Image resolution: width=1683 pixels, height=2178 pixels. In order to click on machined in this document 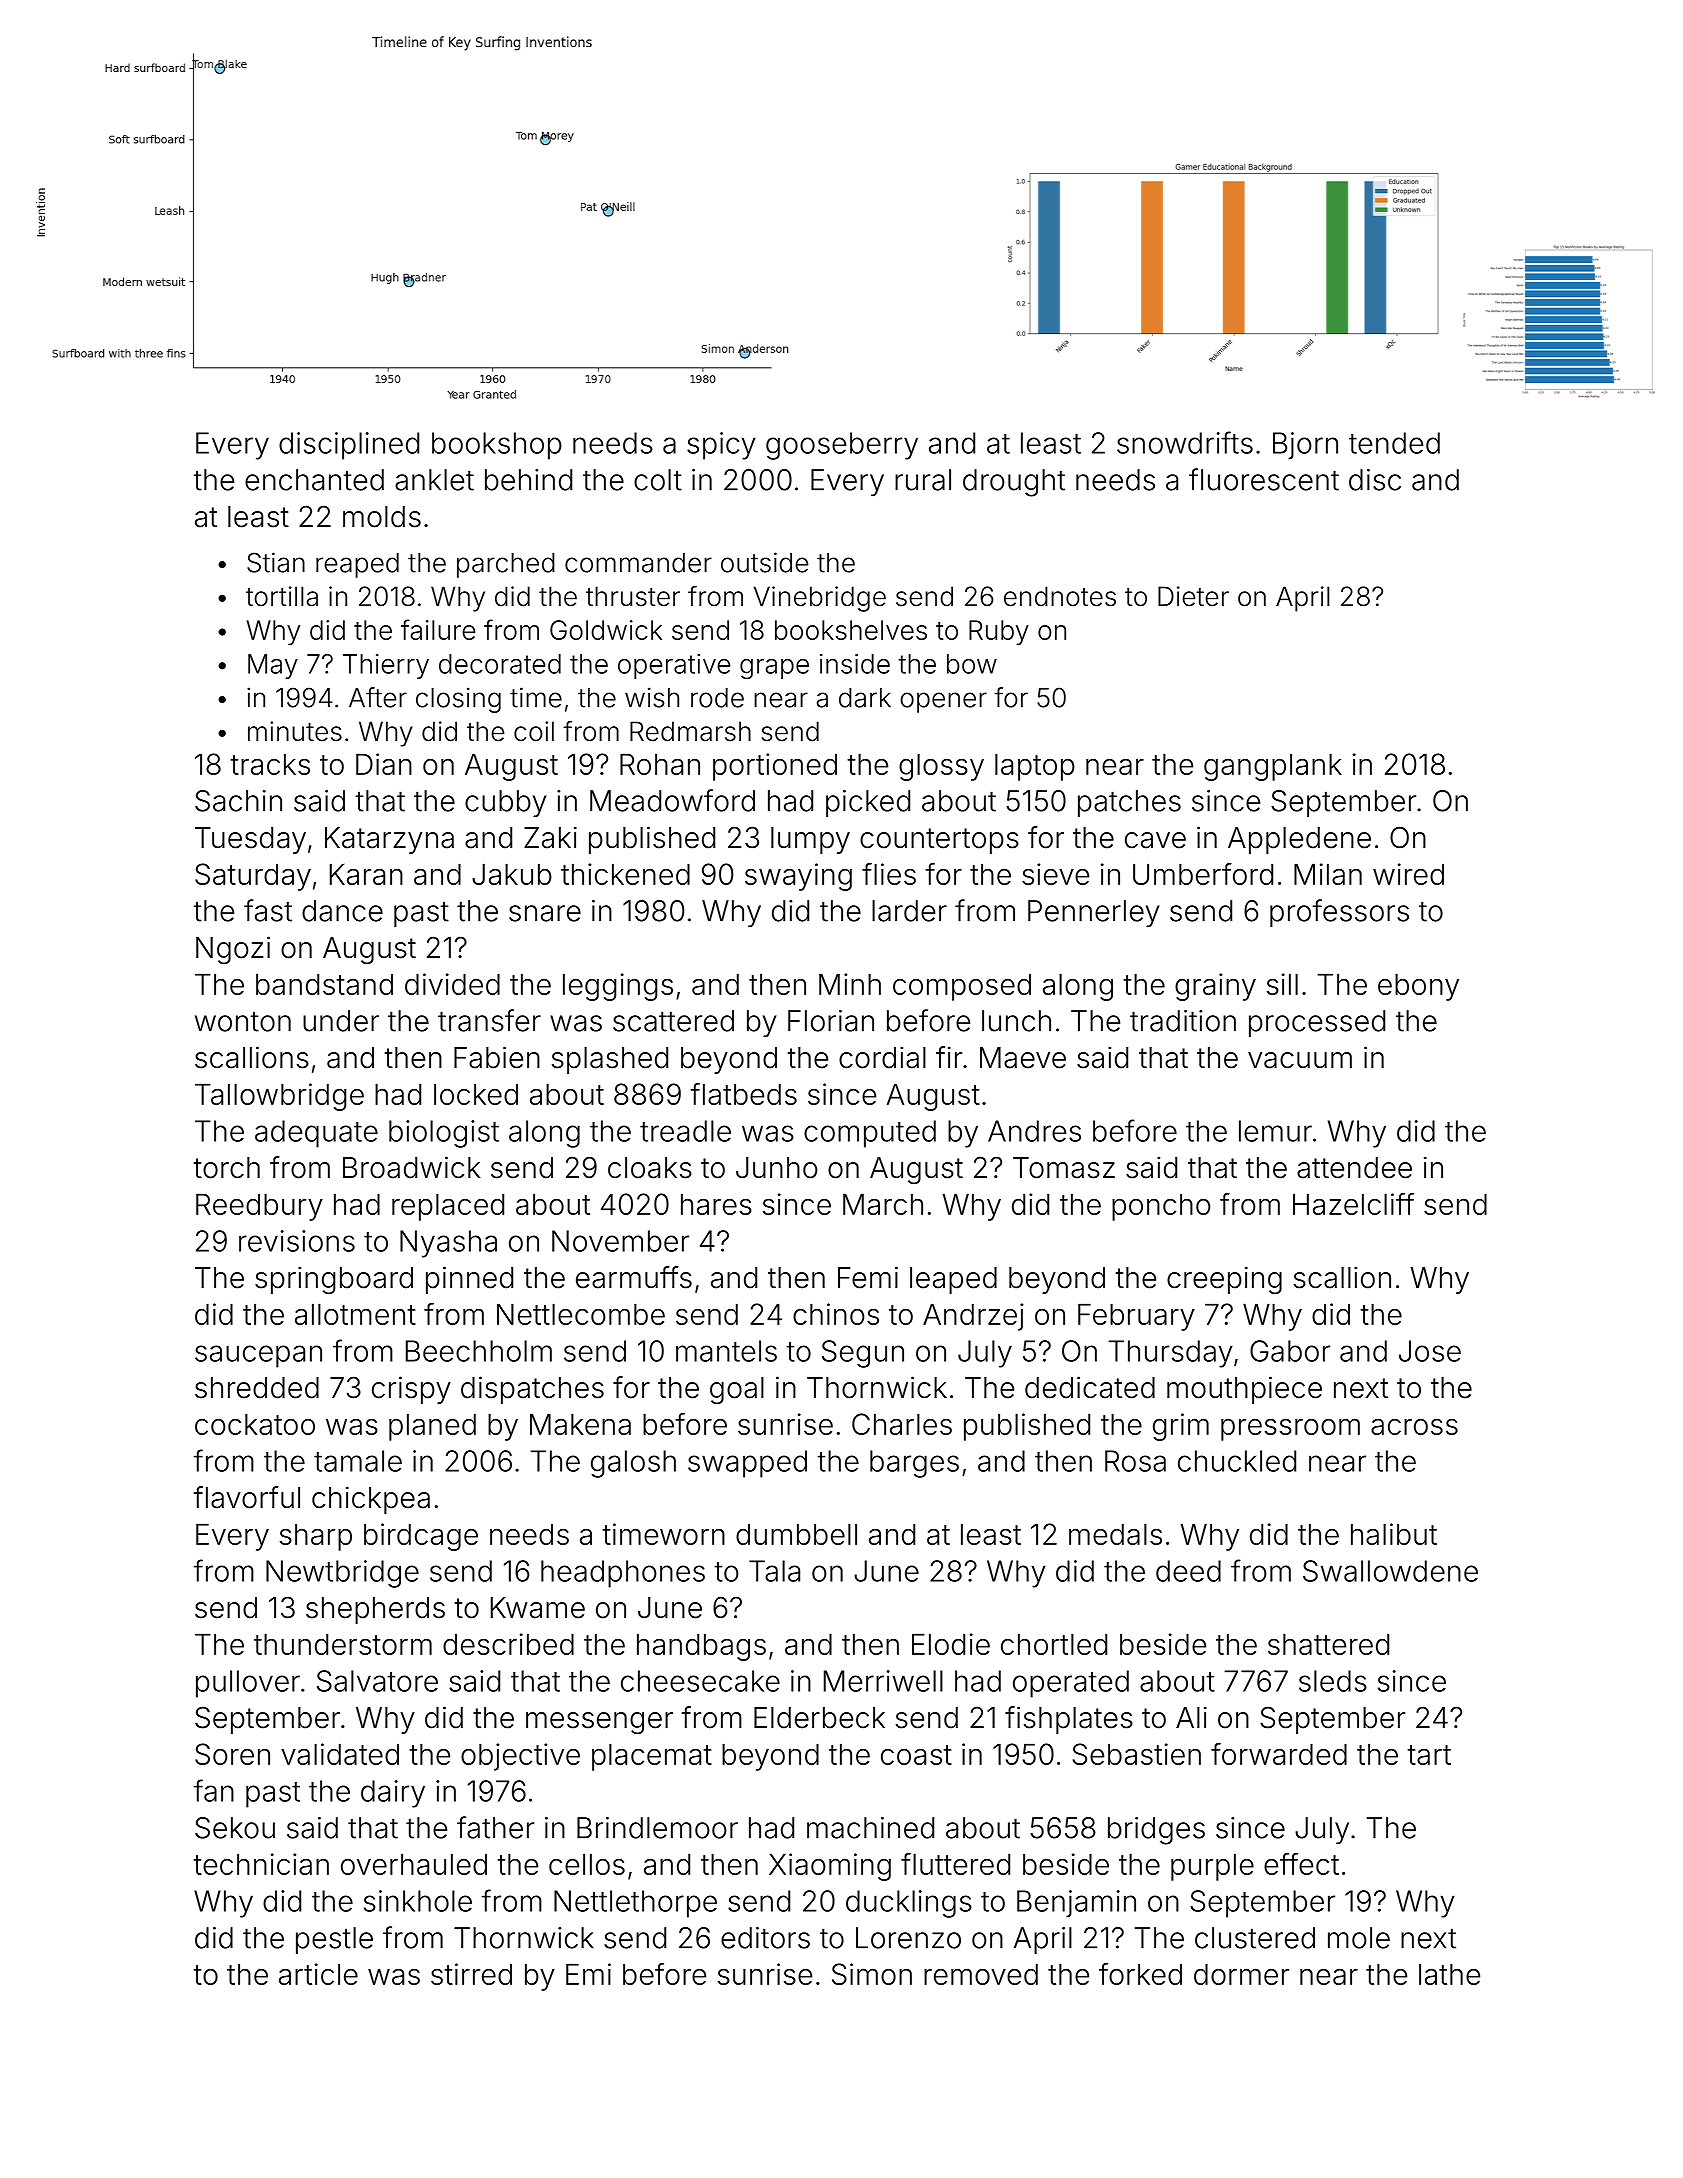, I will do `click(870, 1828)`.
